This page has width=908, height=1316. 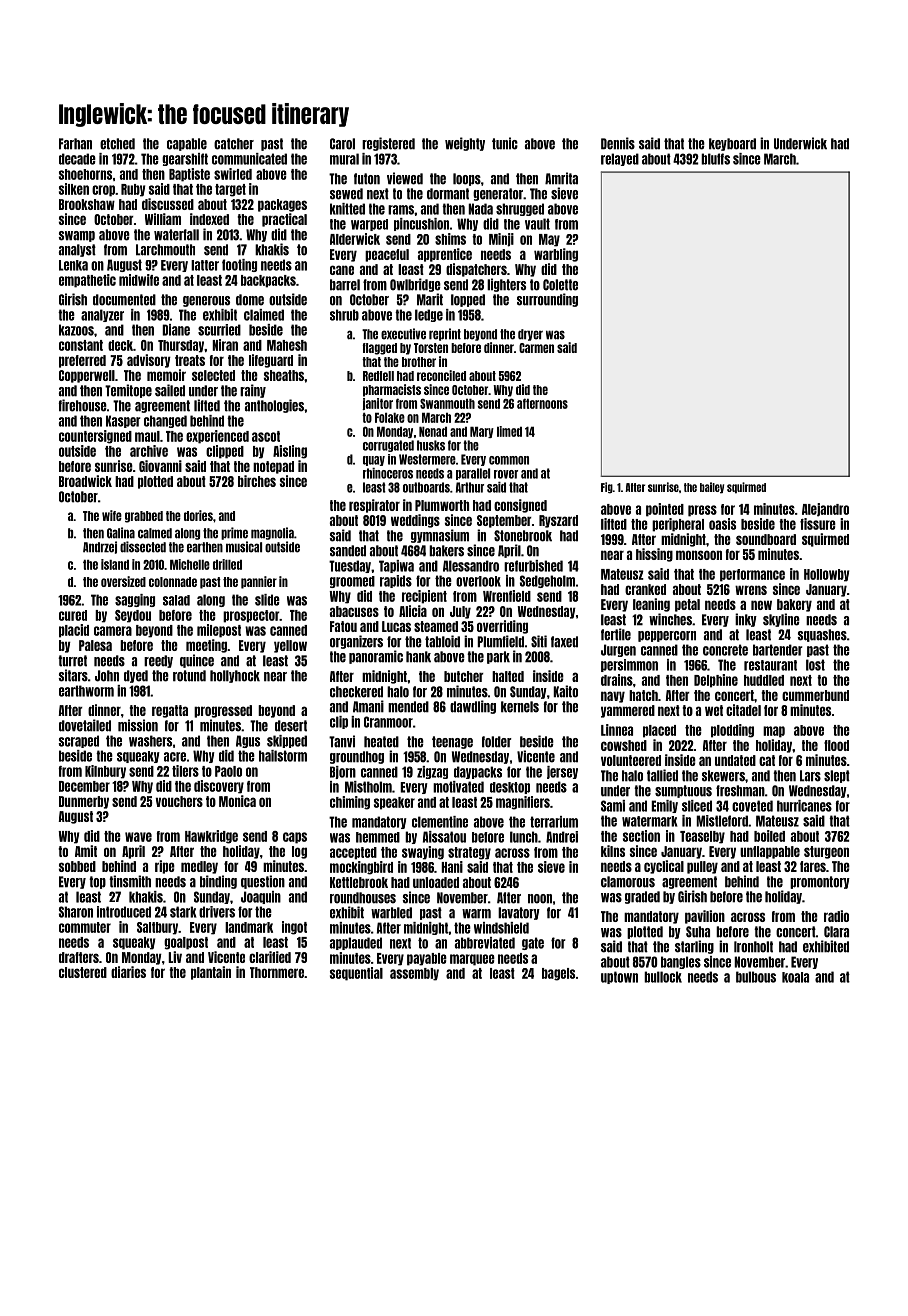 I want to click on Saltbury, so click(x=157, y=928).
